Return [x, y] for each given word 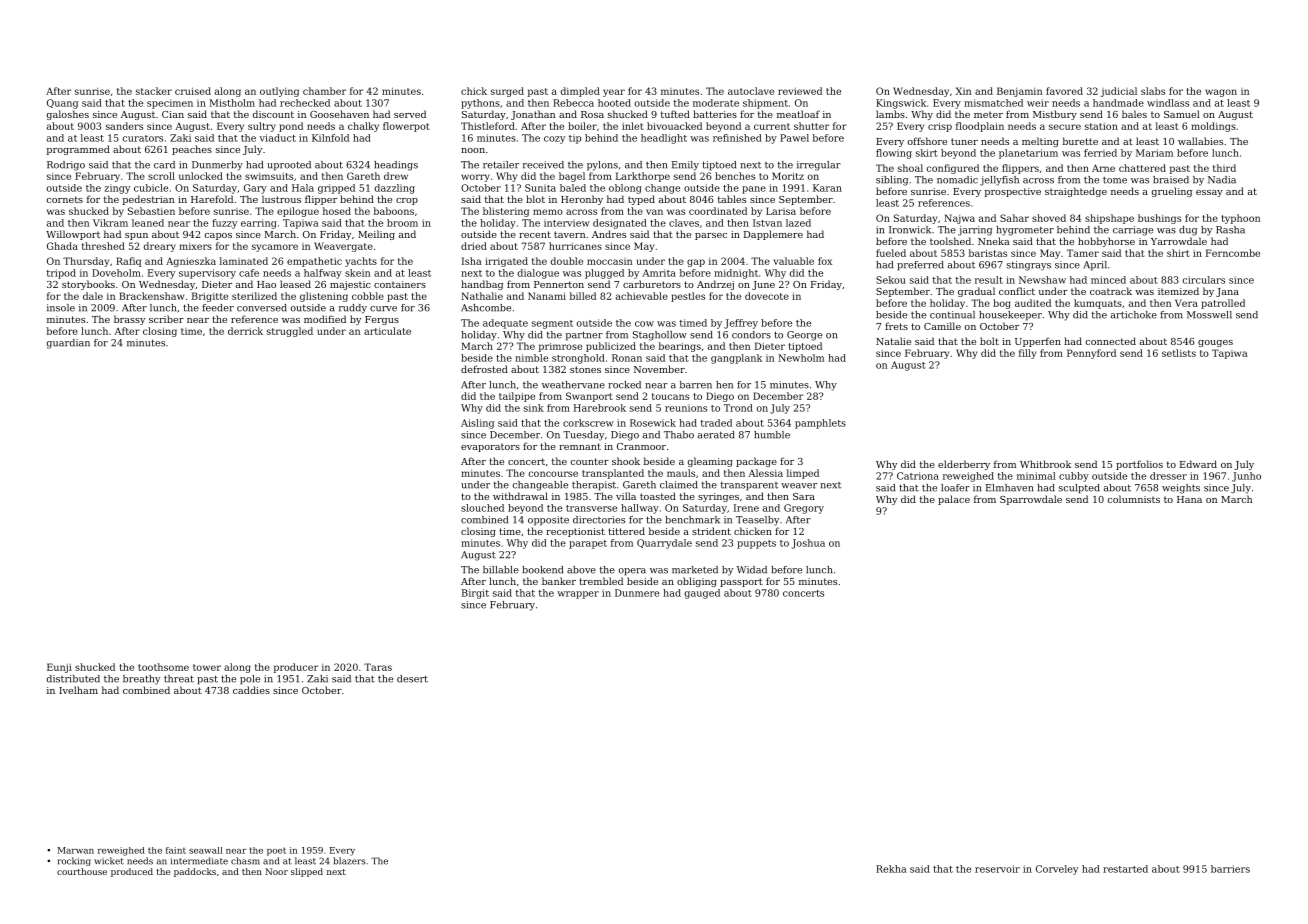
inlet [632, 126]
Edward [1198, 464]
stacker [154, 91]
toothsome [163, 667]
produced [132, 872]
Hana [1189, 499]
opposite [548, 521]
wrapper [578, 595]
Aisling [477, 424]
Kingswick [901, 104]
